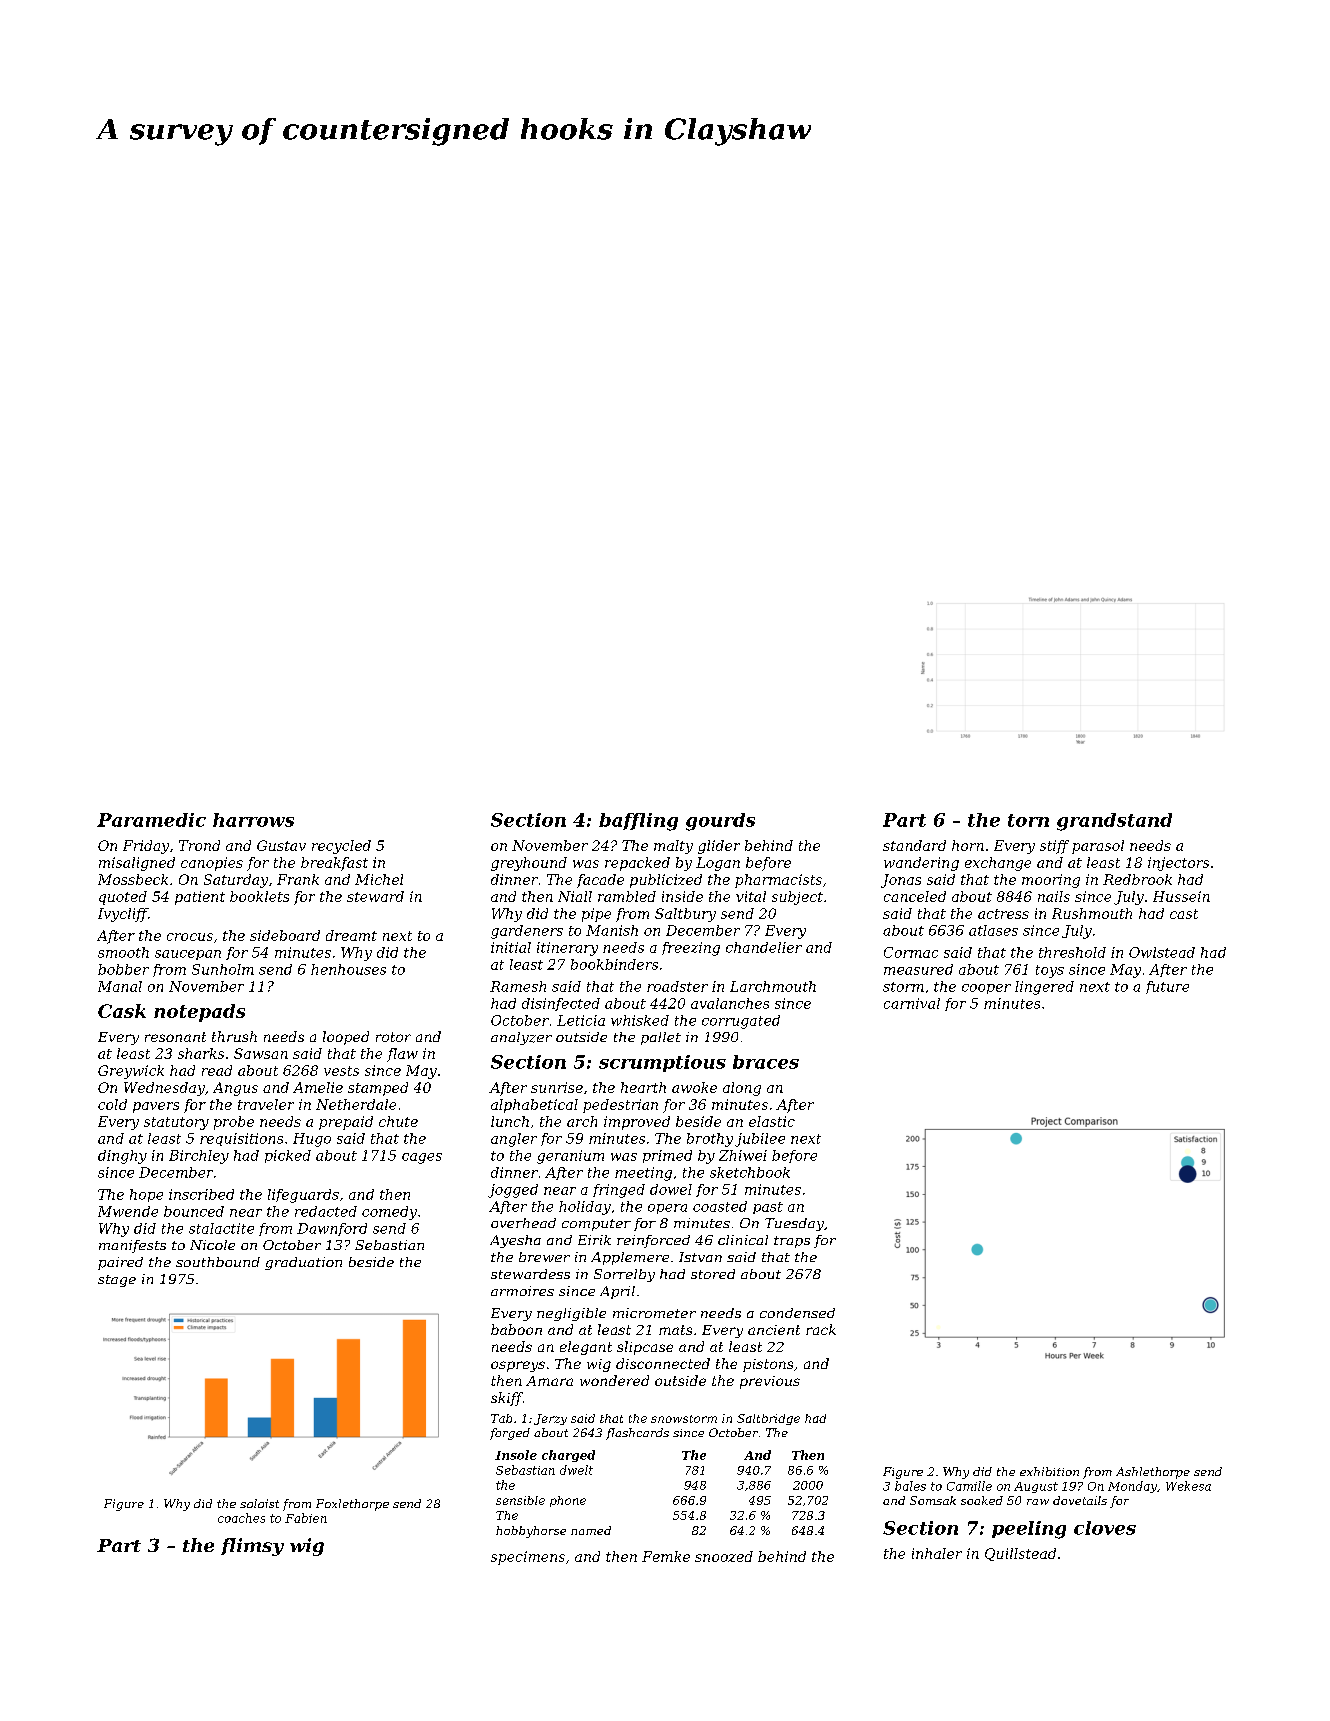 Image resolution: width=1330 pixels, height=1721 pixels. Describe the element at coordinates (821, 1329) in the screenshot. I see `rack` at that location.
